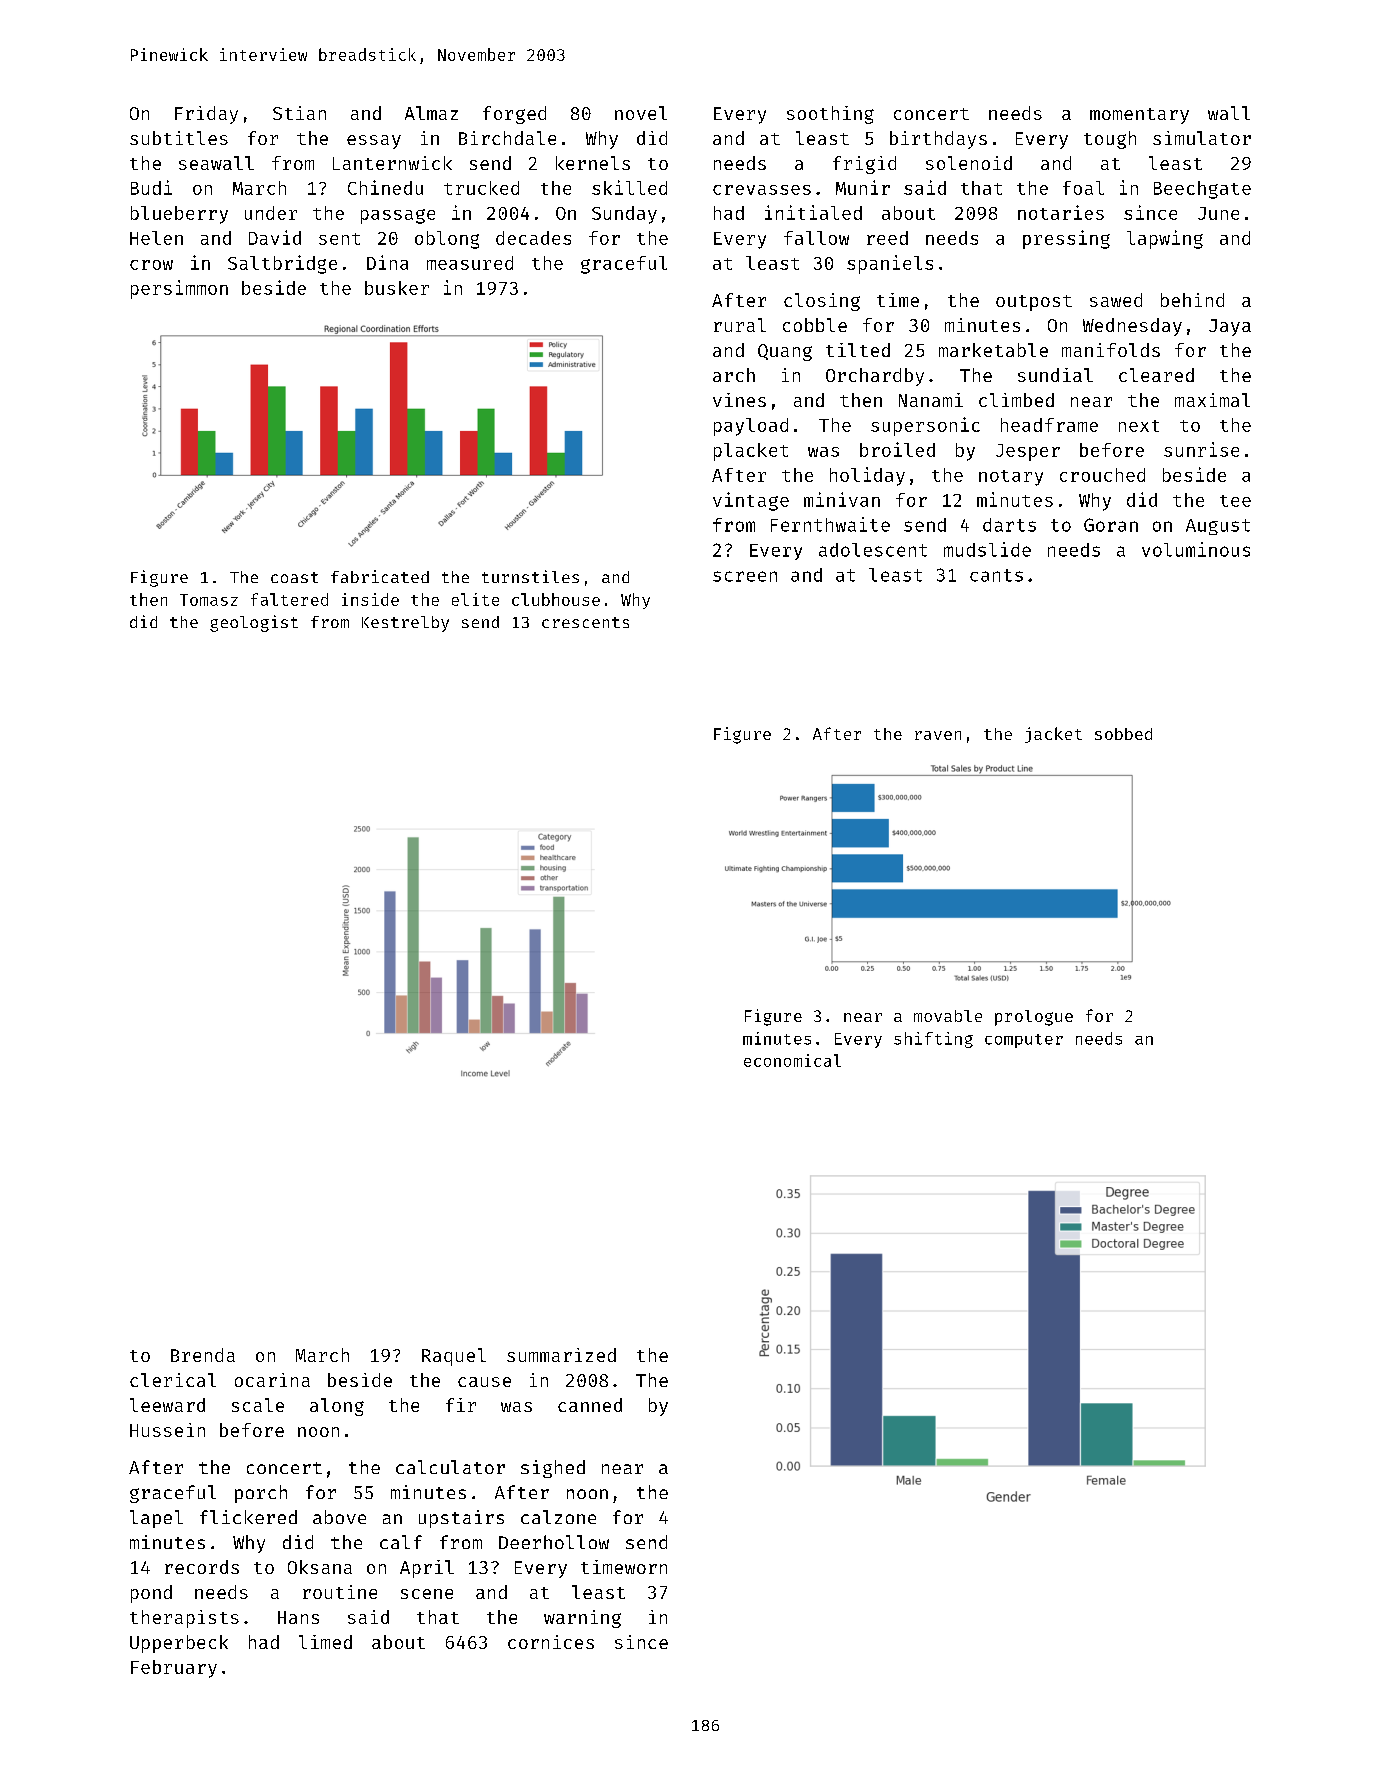 This screenshot has width=1381, height=1787. What do you see at coordinates (822, 302) in the screenshot?
I see `closing` at bounding box center [822, 302].
